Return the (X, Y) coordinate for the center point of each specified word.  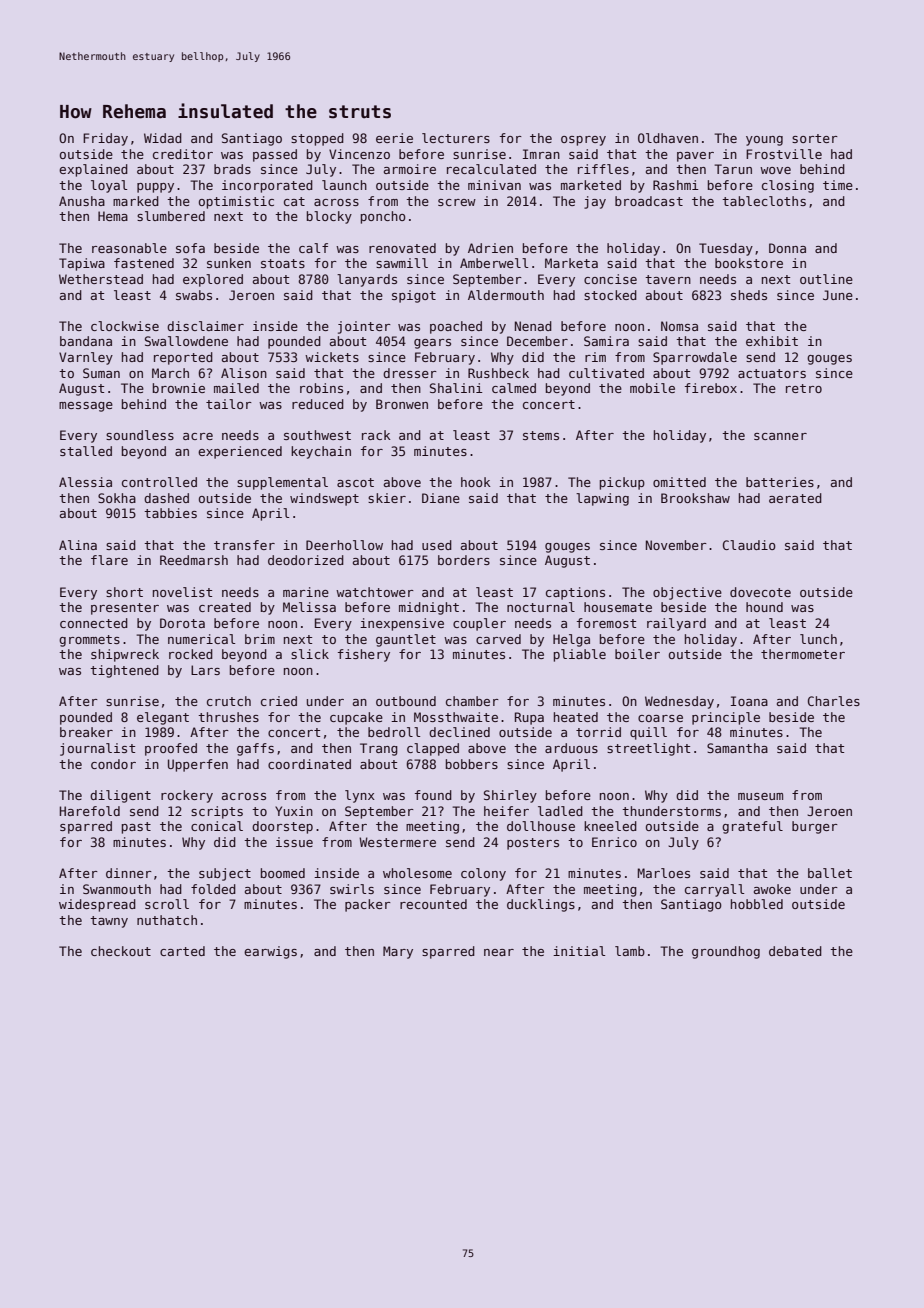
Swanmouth (117, 889)
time (838, 185)
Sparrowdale (695, 358)
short (124, 592)
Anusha (82, 201)
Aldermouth (506, 295)
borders (464, 560)
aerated (795, 498)
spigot (414, 296)
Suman (101, 373)
